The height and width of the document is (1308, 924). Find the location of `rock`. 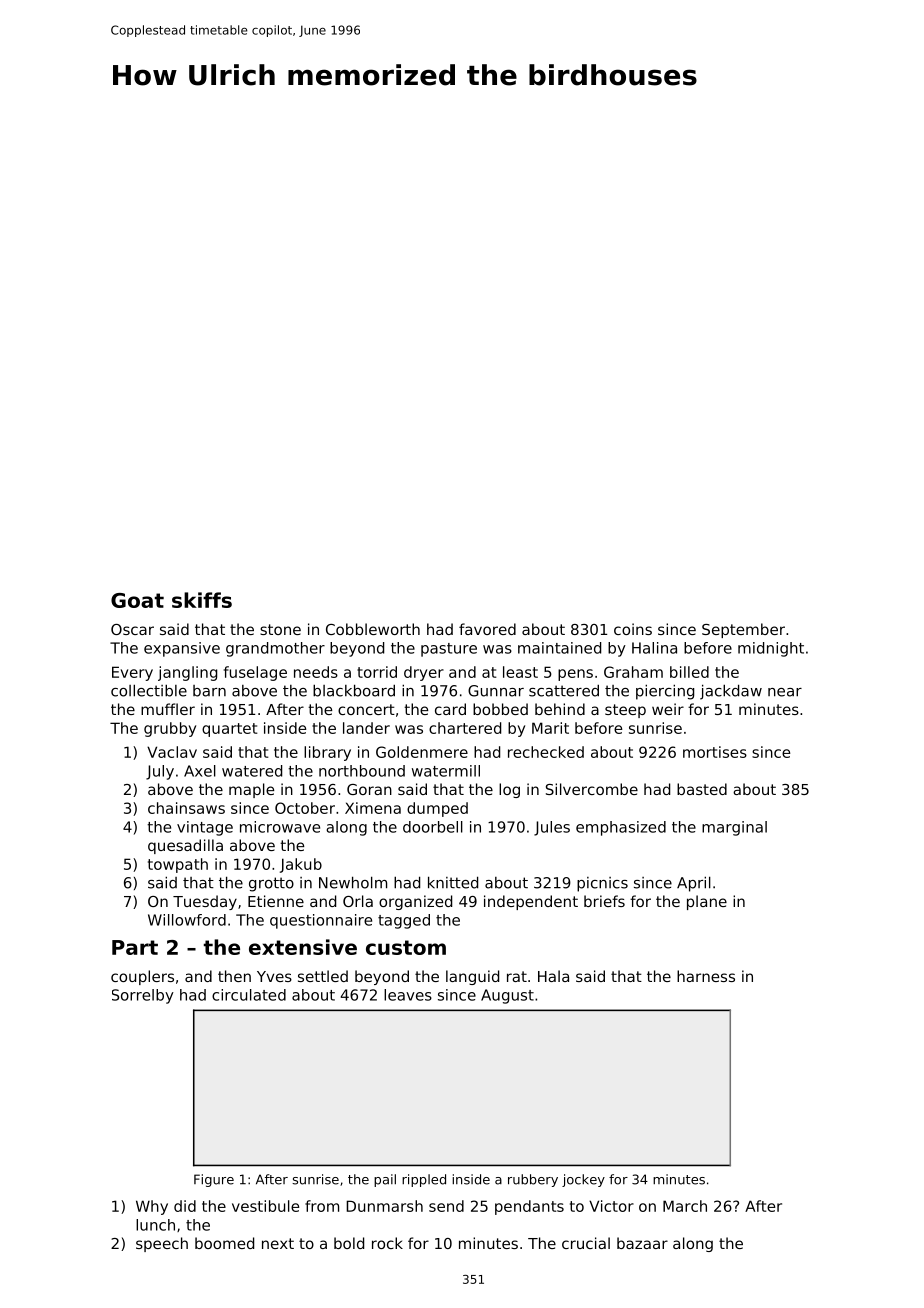

rock is located at coordinates (387, 1243).
